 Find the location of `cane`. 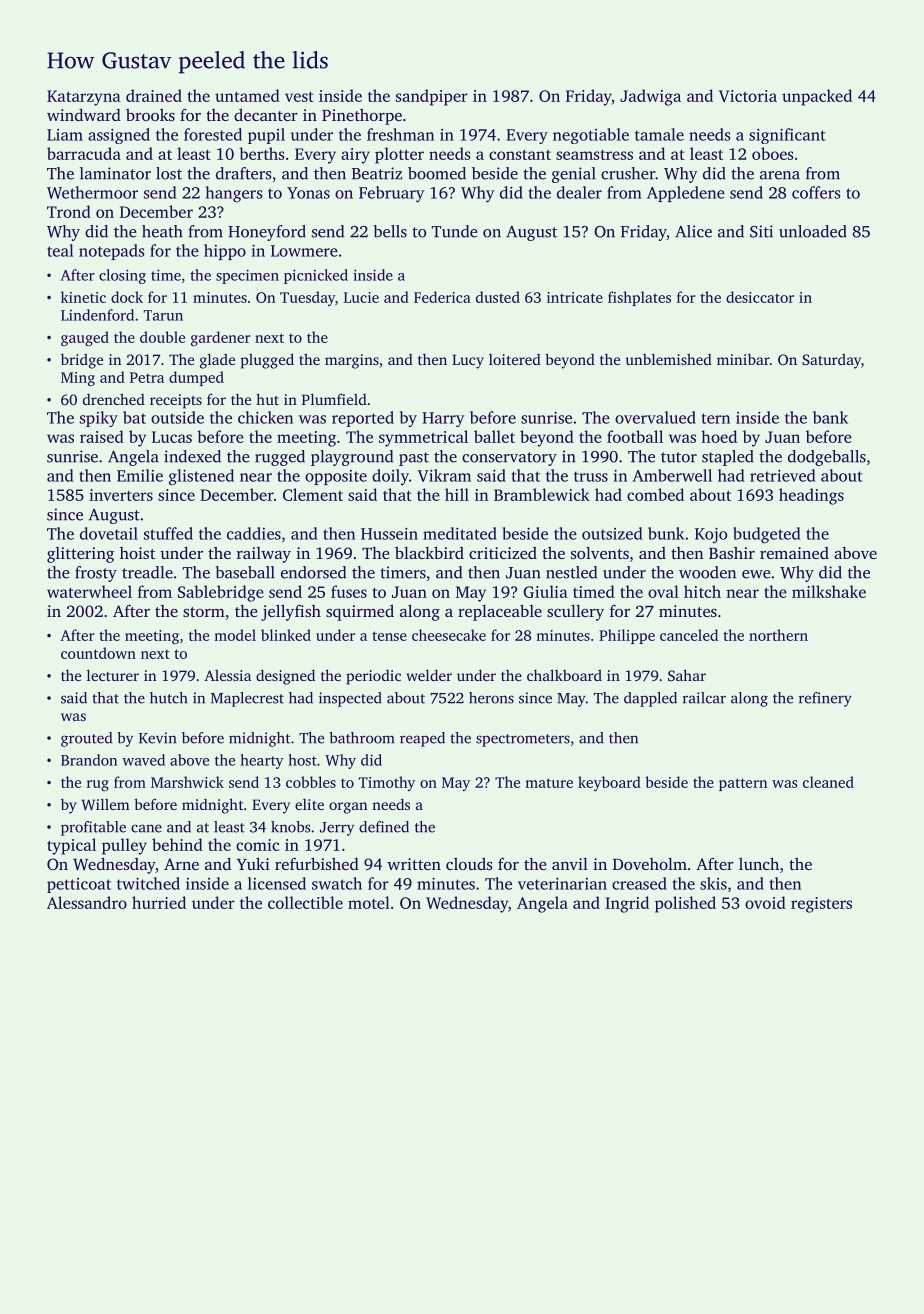

cane is located at coordinates (146, 828).
